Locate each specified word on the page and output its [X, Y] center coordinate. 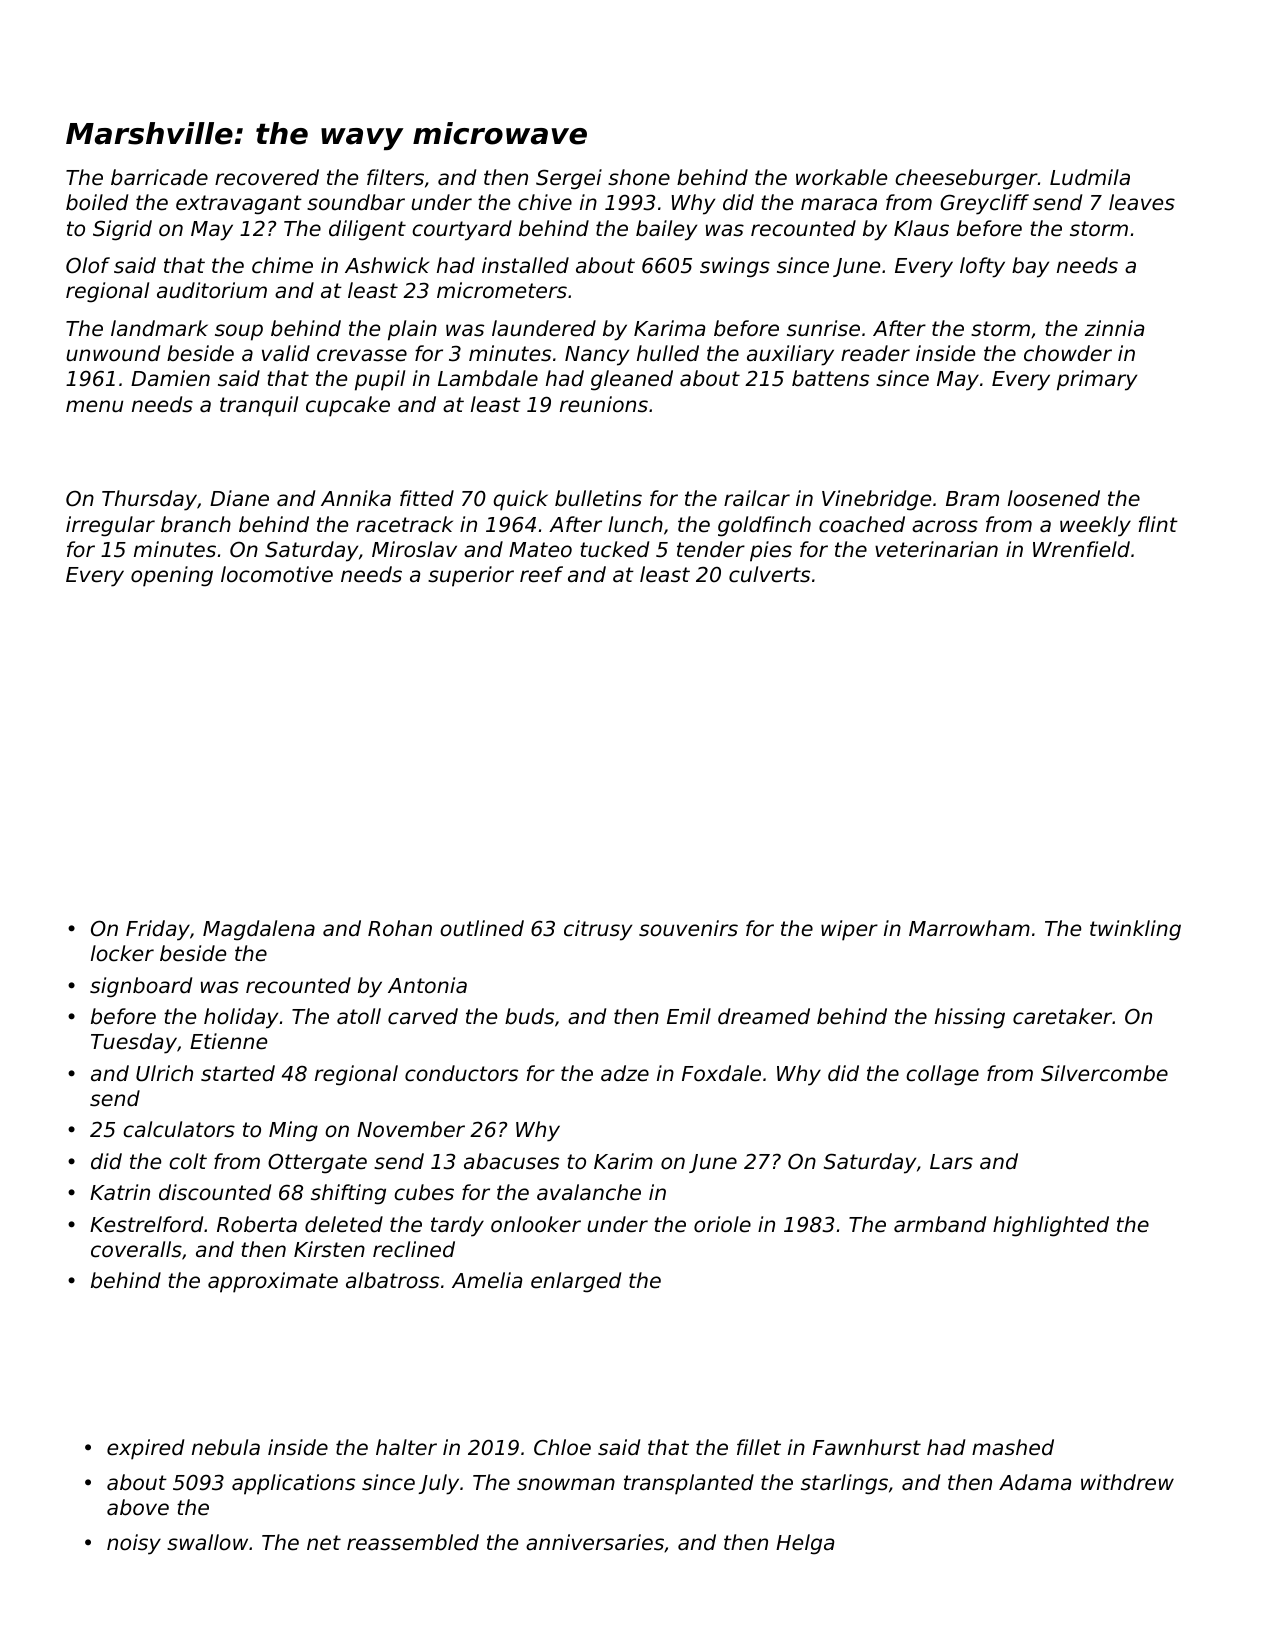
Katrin [120, 1192]
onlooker [536, 1224]
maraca [839, 204]
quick [520, 500]
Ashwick [387, 265]
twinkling [1135, 930]
